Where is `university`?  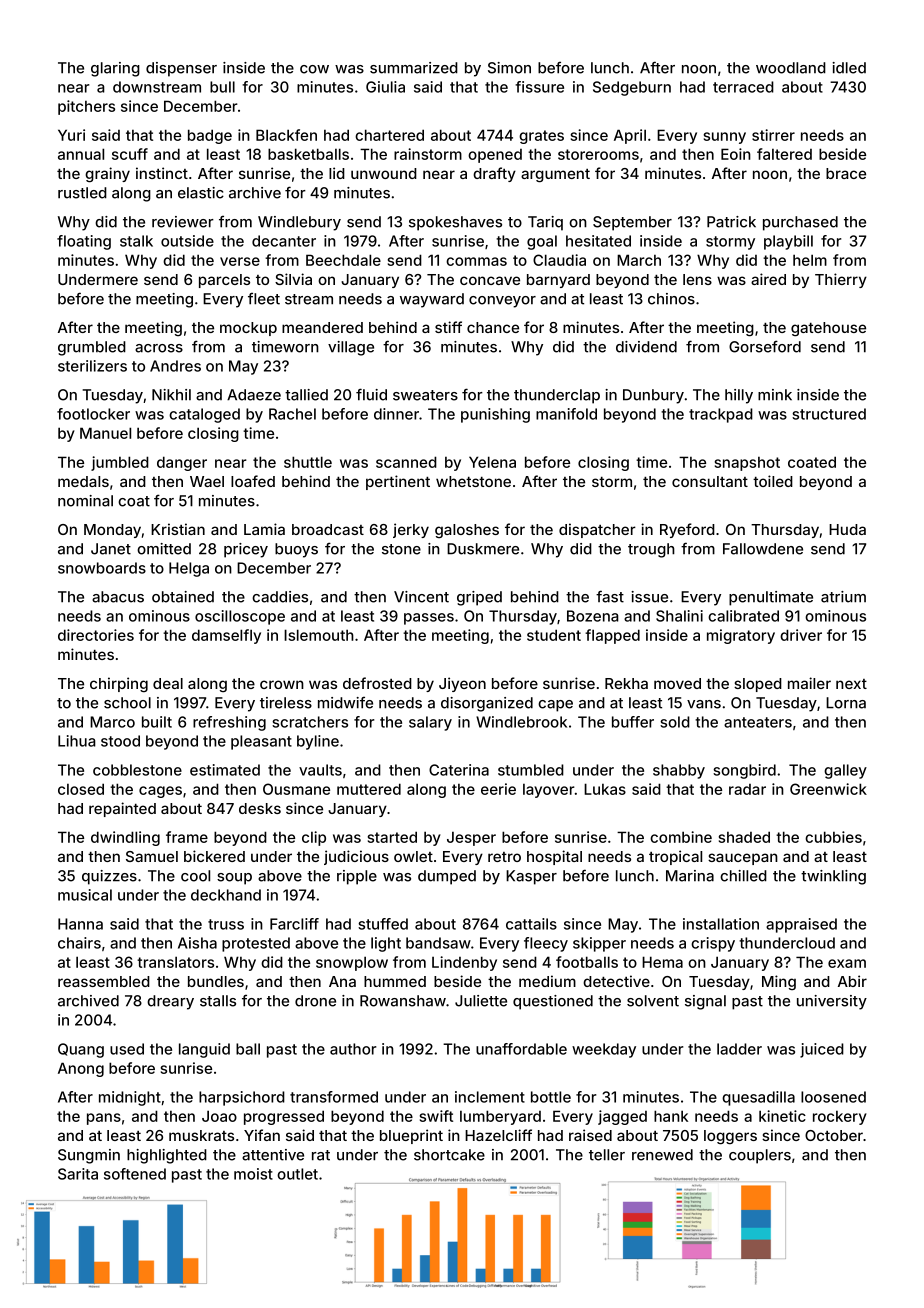 university is located at coordinates (832, 1002).
